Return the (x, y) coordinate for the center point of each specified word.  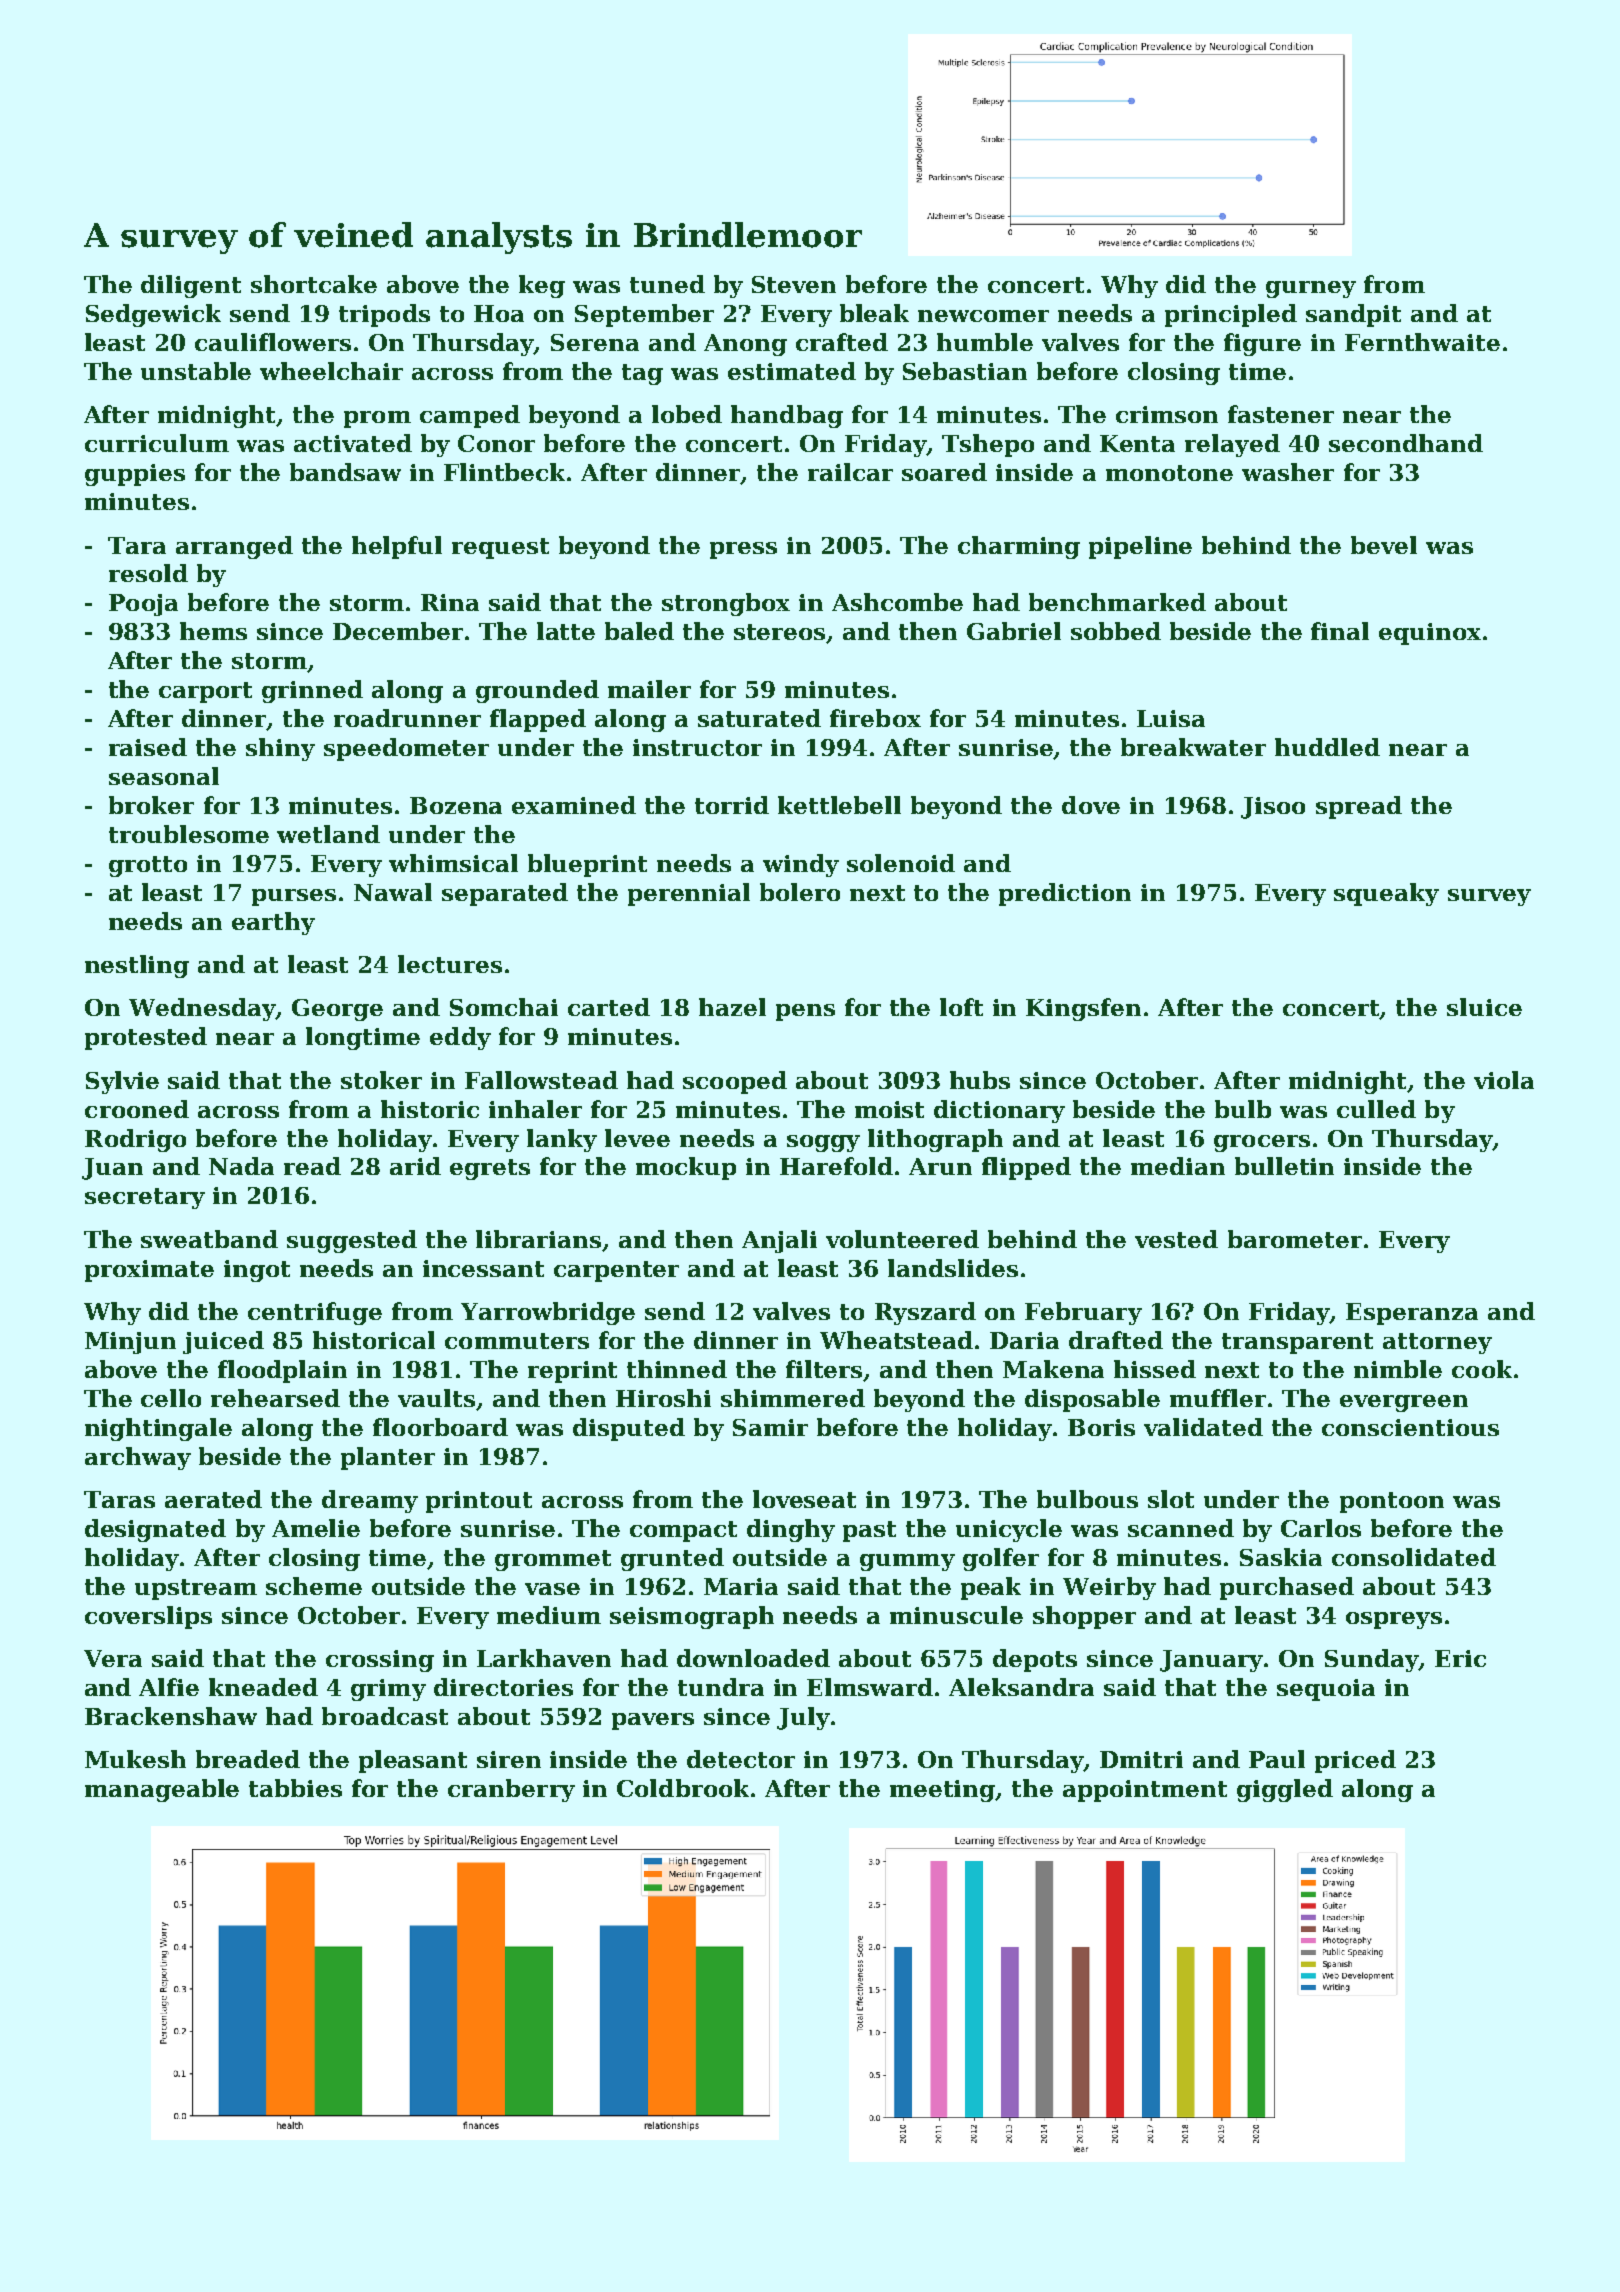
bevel (1384, 545)
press (743, 550)
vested (1176, 1239)
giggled (1285, 1790)
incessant (483, 1268)
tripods (384, 315)
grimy (388, 1690)
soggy (823, 1143)
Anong (745, 345)
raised (148, 747)
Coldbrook (683, 1788)
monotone (1169, 473)
